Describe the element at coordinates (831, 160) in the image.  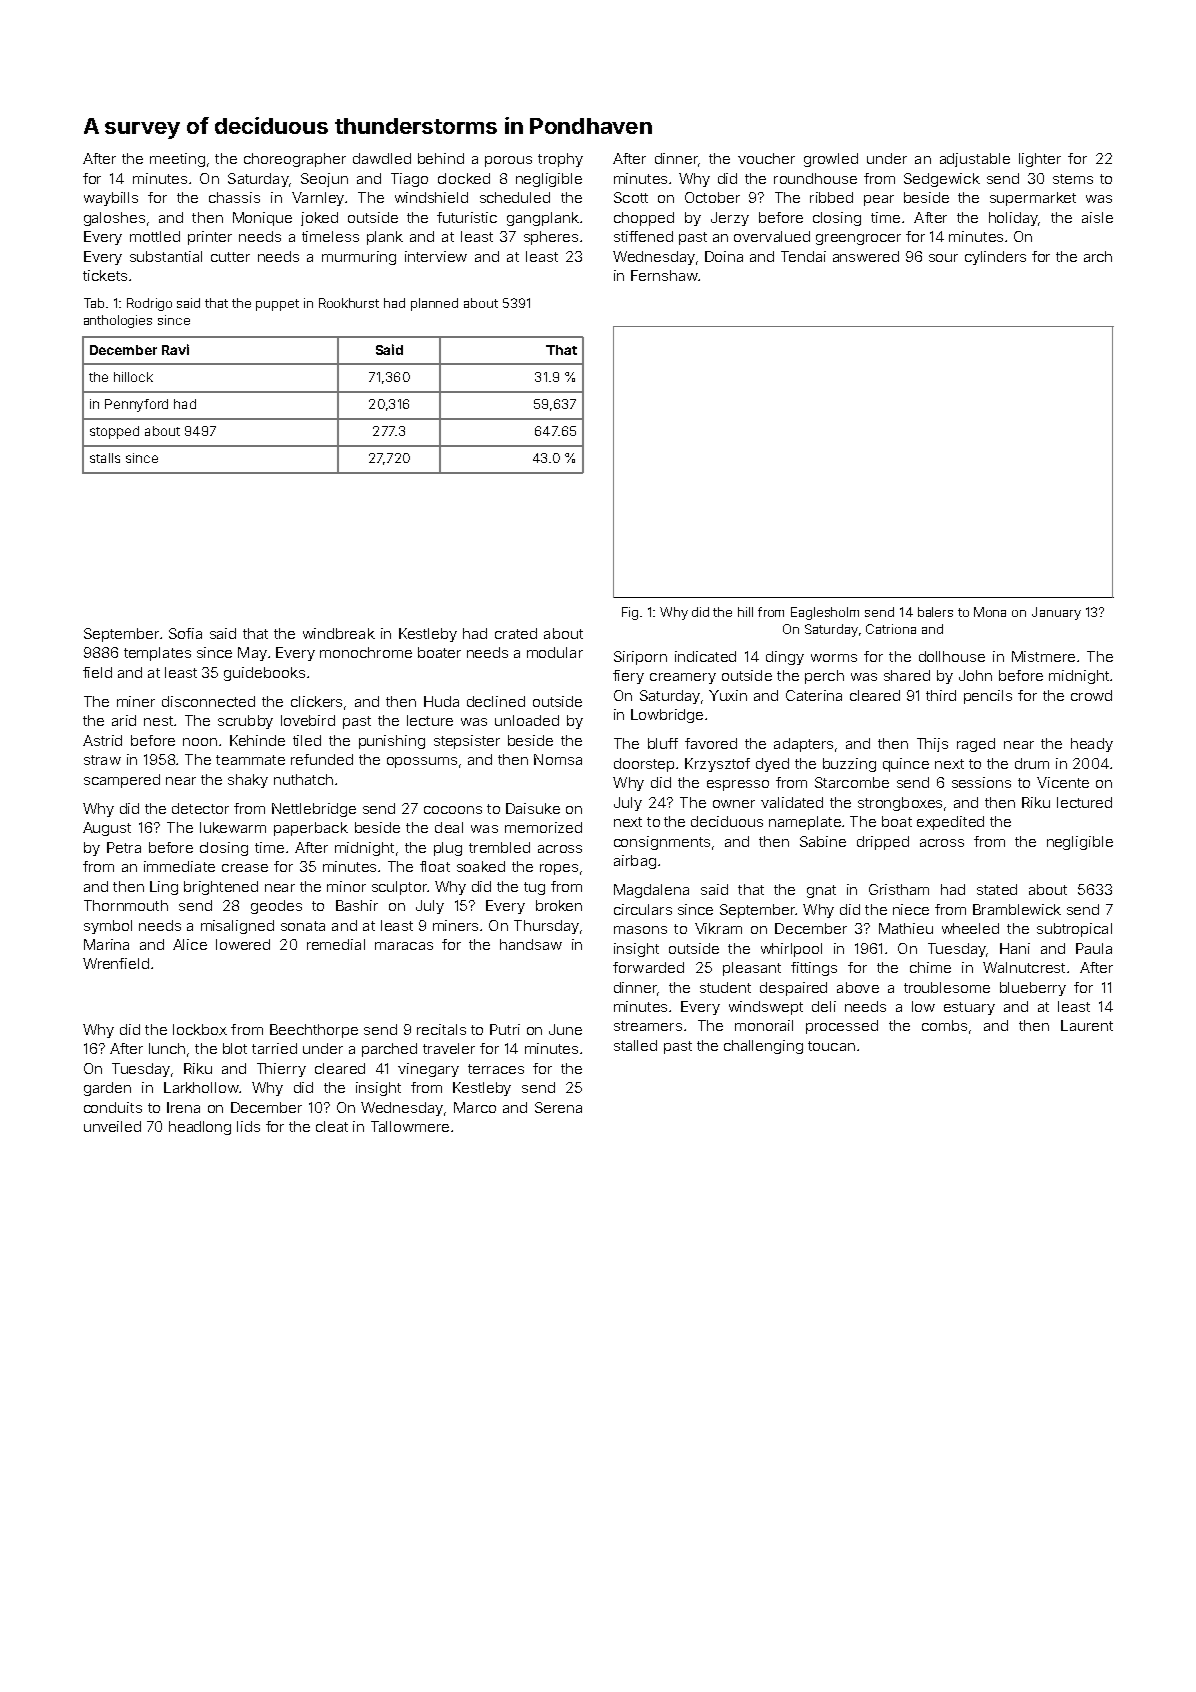
I see `growled` at that location.
